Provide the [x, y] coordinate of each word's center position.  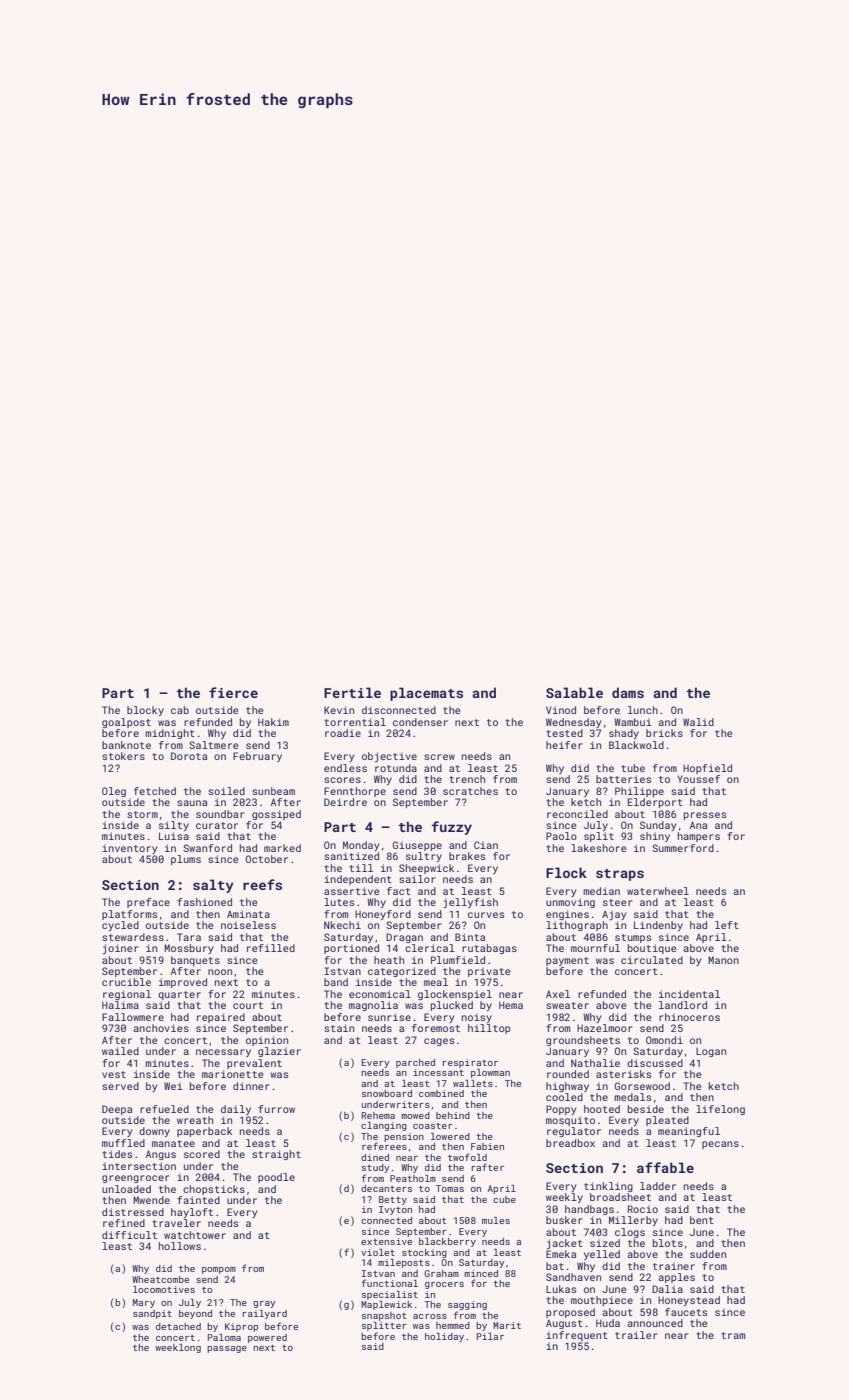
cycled [120, 926]
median [601, 891]
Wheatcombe [160, 1279]
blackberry [447, 1242]
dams [628, 692]
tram [733, 1335]
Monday [361, 846]
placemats [426, 694]
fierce [233, 692]
